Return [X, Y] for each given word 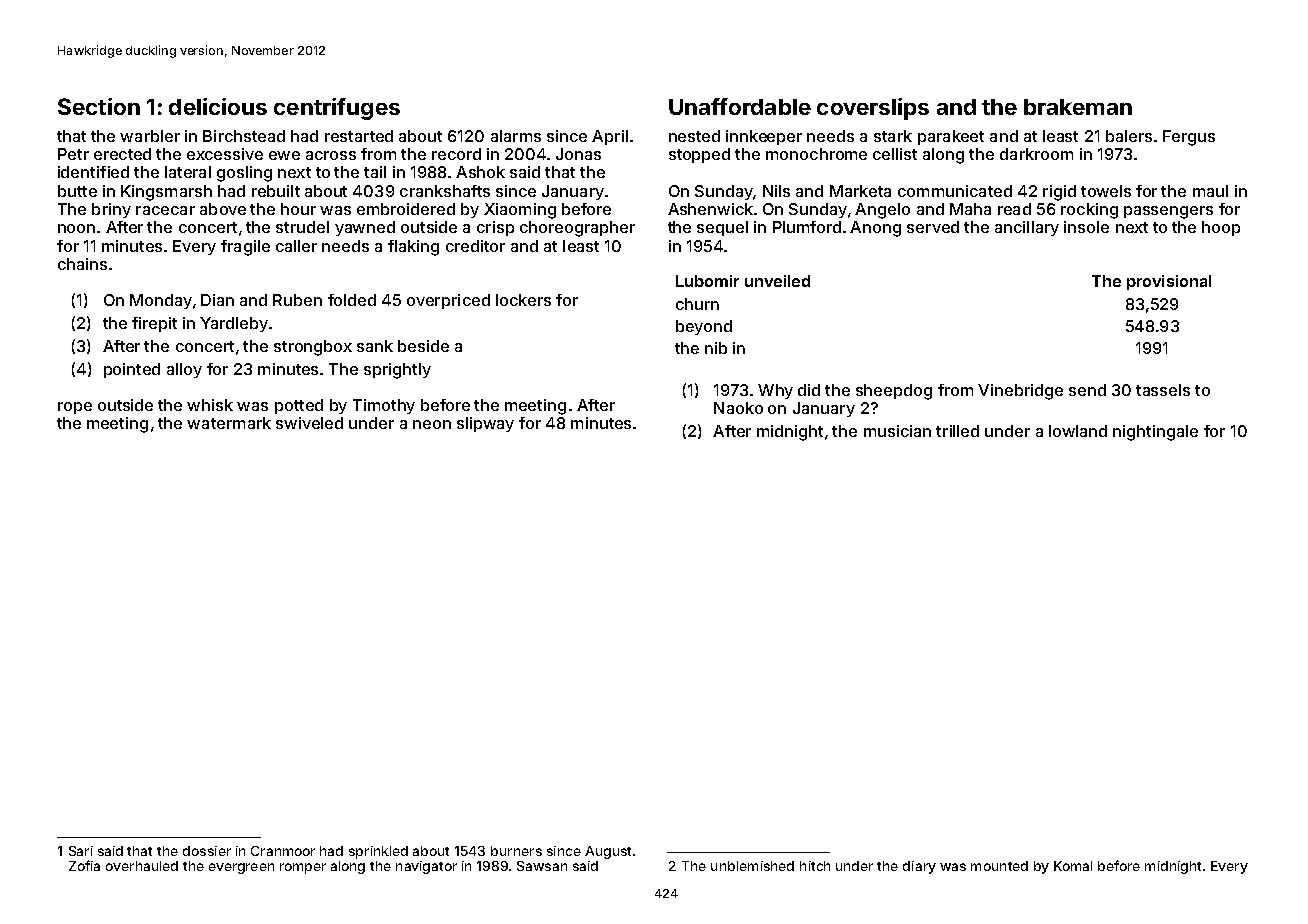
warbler [150, 136]
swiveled [309, 423]
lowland [1078, 431]
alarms [516, 136]
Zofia [84, 865]
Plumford [807, 227]
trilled [957, 431]
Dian [217, 300]
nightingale [1155, 433]
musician [897, 431]
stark [893, 136]
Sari [81, 851]
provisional [1169, 282]
